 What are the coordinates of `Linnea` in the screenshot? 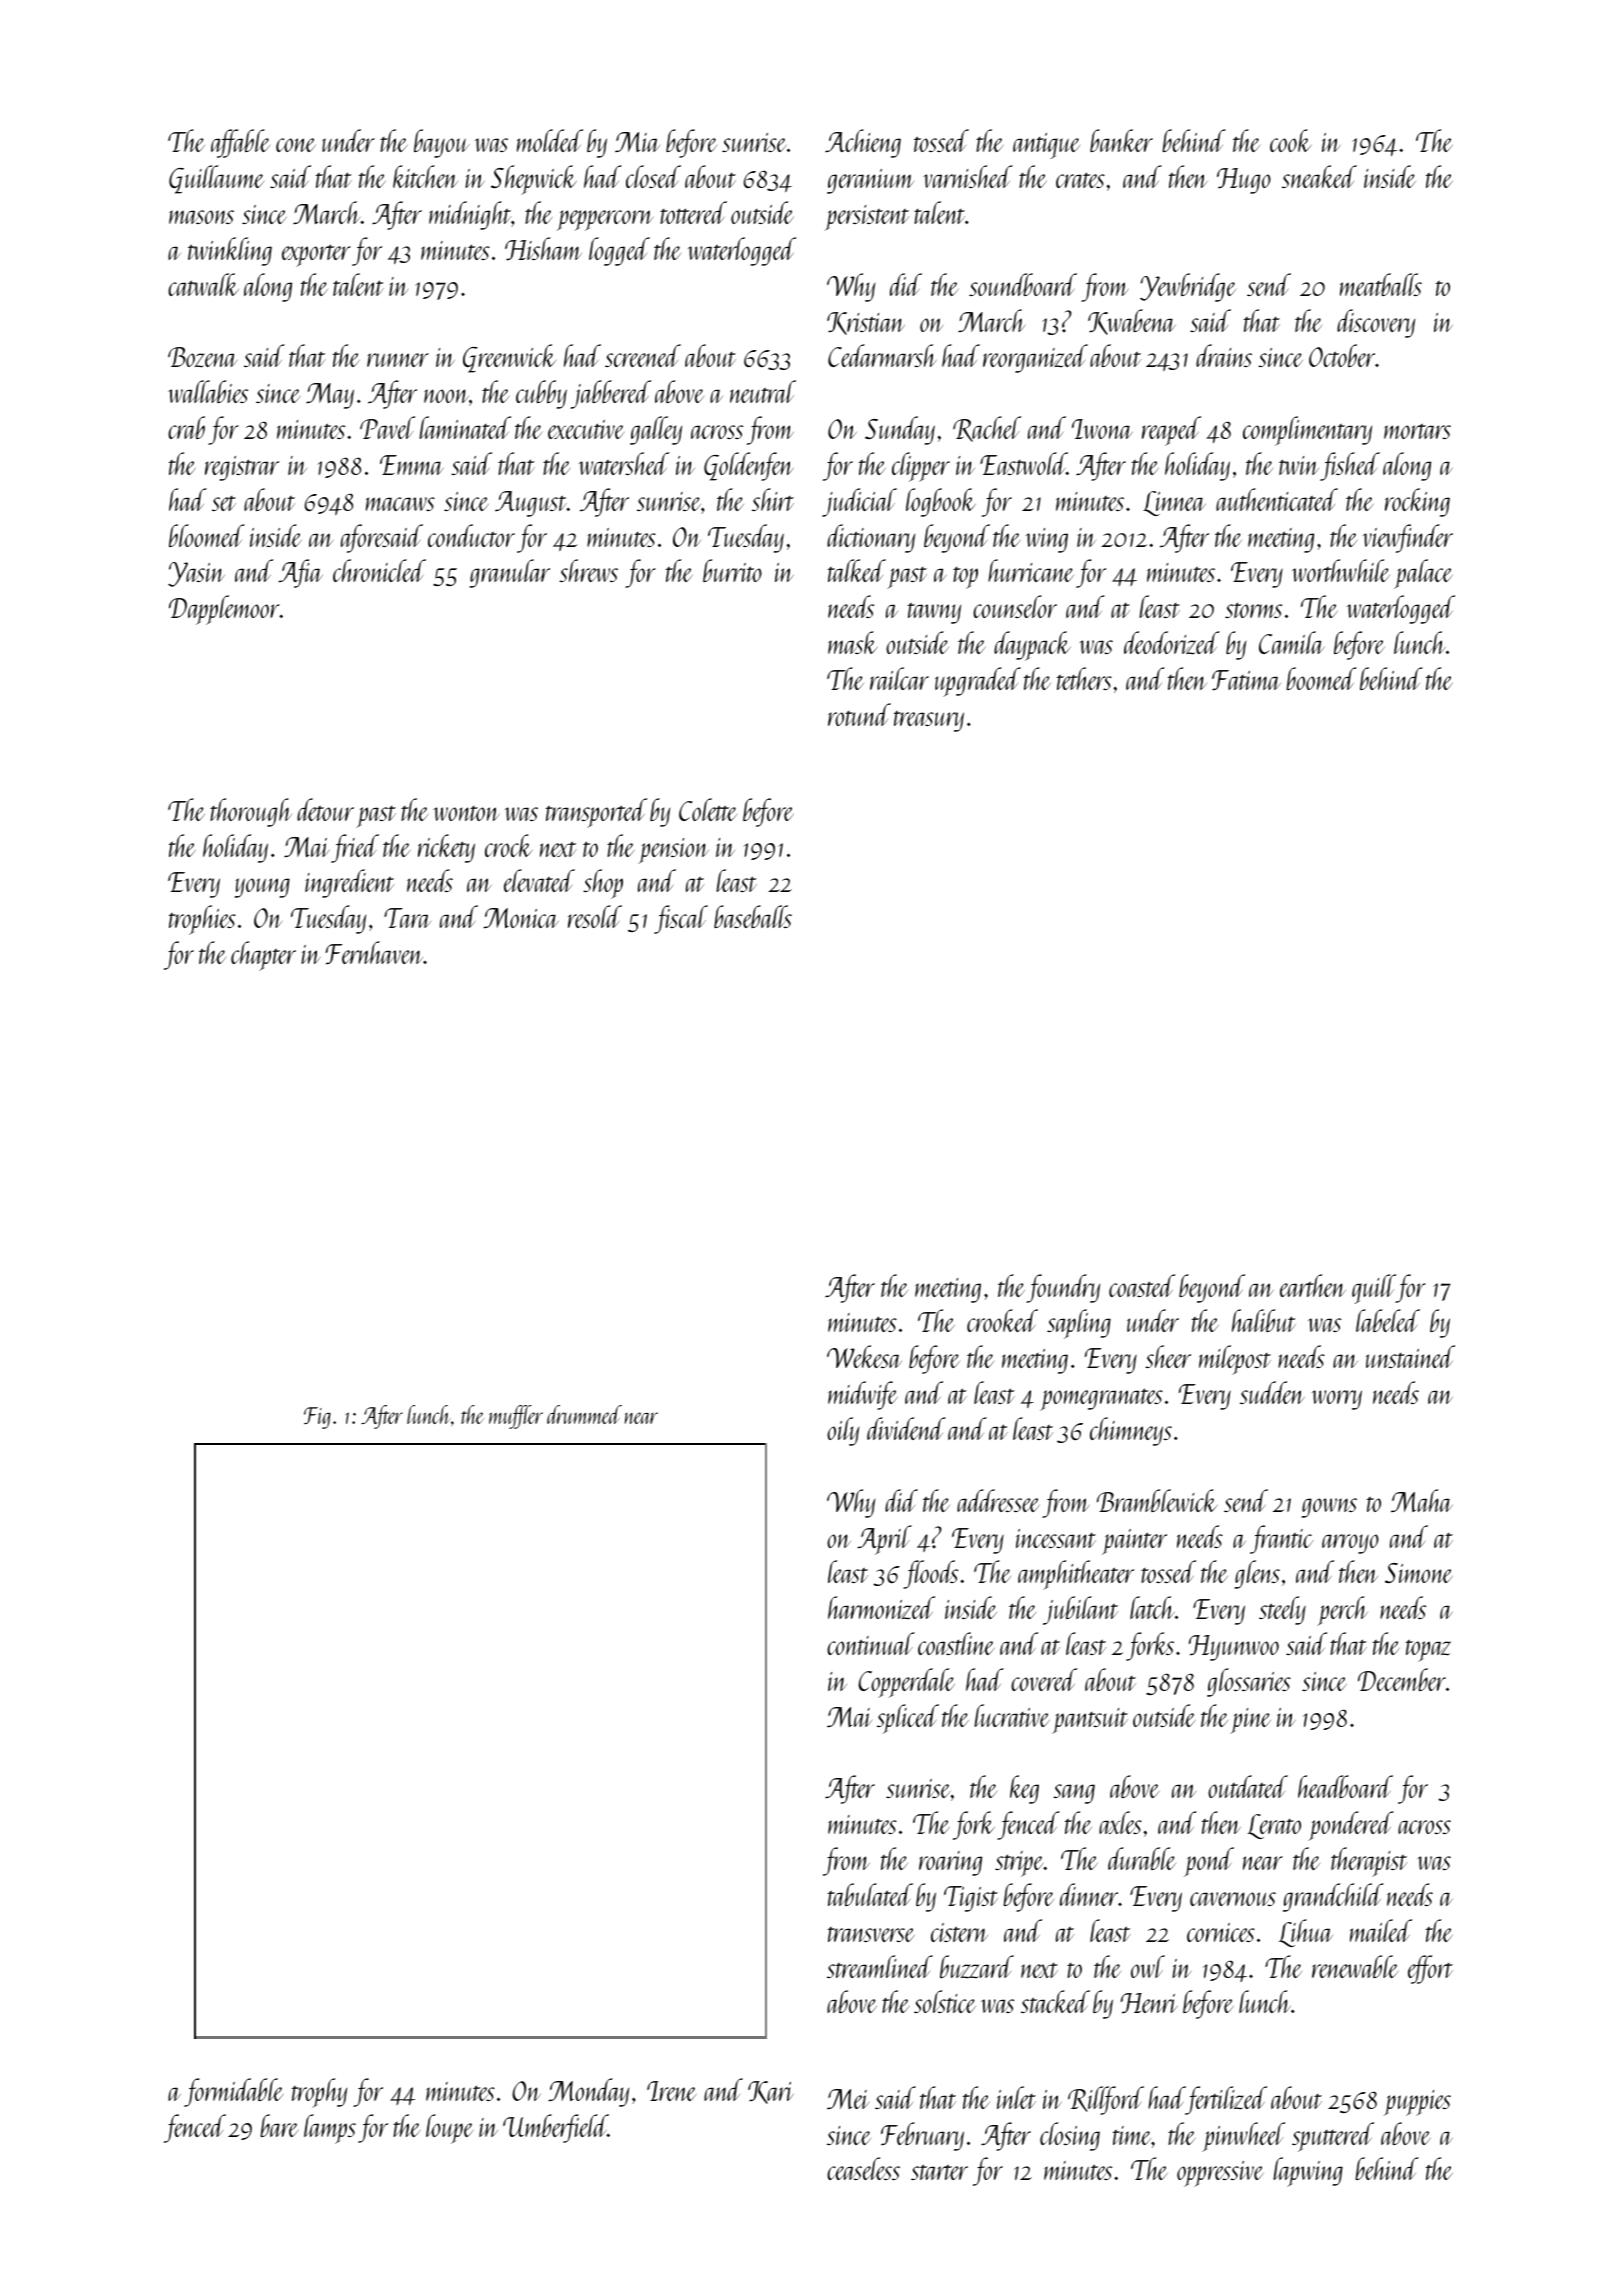 It's located at (1174, 503).
